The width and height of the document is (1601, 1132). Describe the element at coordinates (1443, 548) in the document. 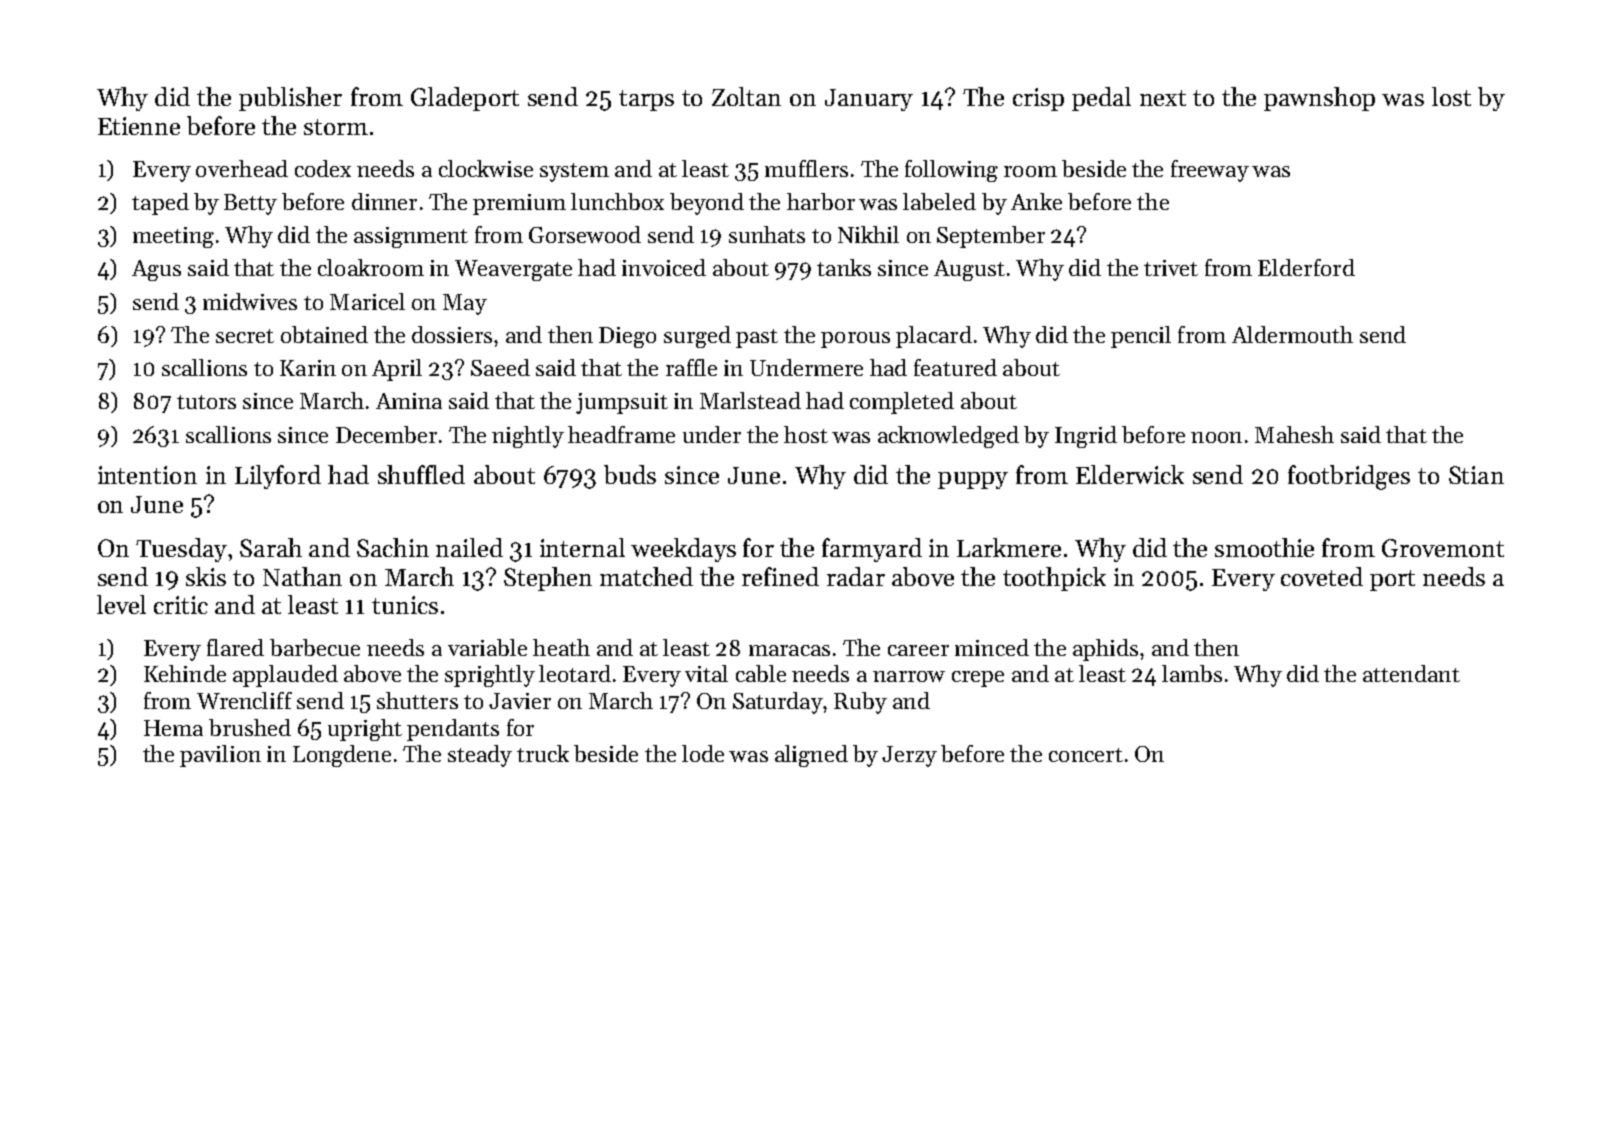

I see `Grovemont` at that location.
